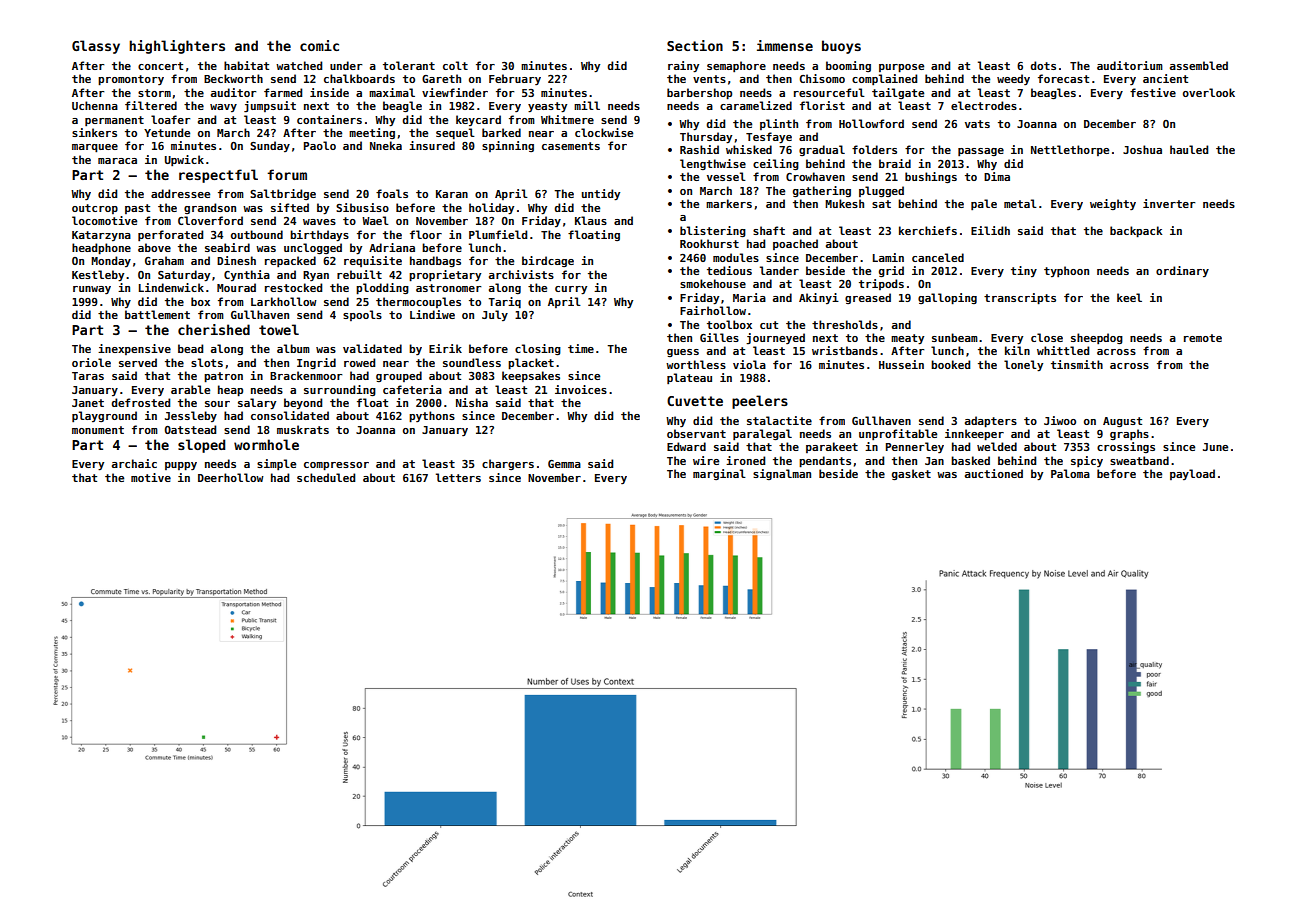  What do you see at coordinates (96, 47) in the image?
I see `Glassy` at bounding box center [96, 47].
